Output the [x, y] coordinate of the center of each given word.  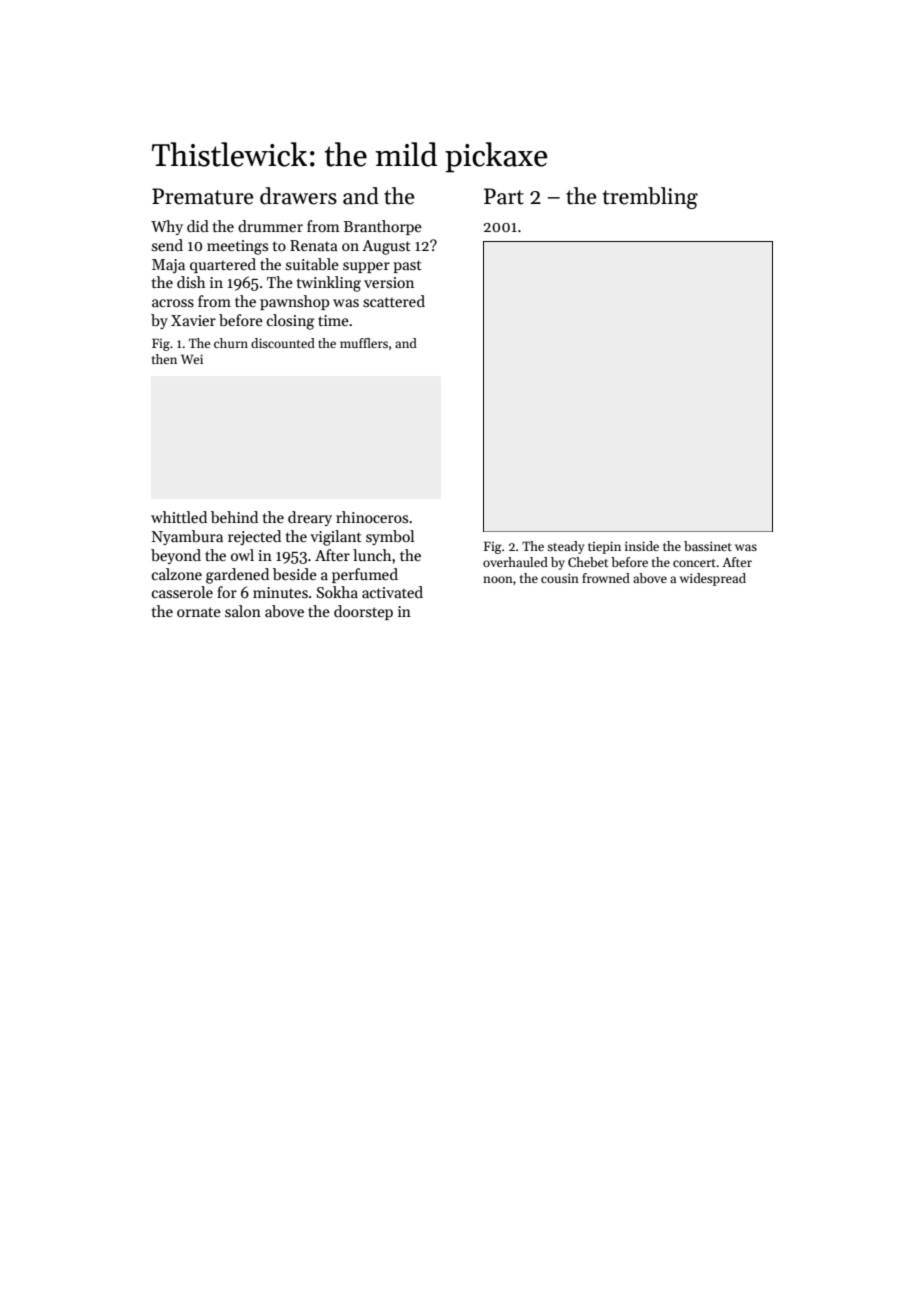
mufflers [364, 343]
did [198, 226]
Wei [192, 359]
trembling [650, 198]
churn [231, 343]
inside [642, 546]
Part [504, 196]
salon [243, 611]
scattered [394, 301]
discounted [283, 343]
